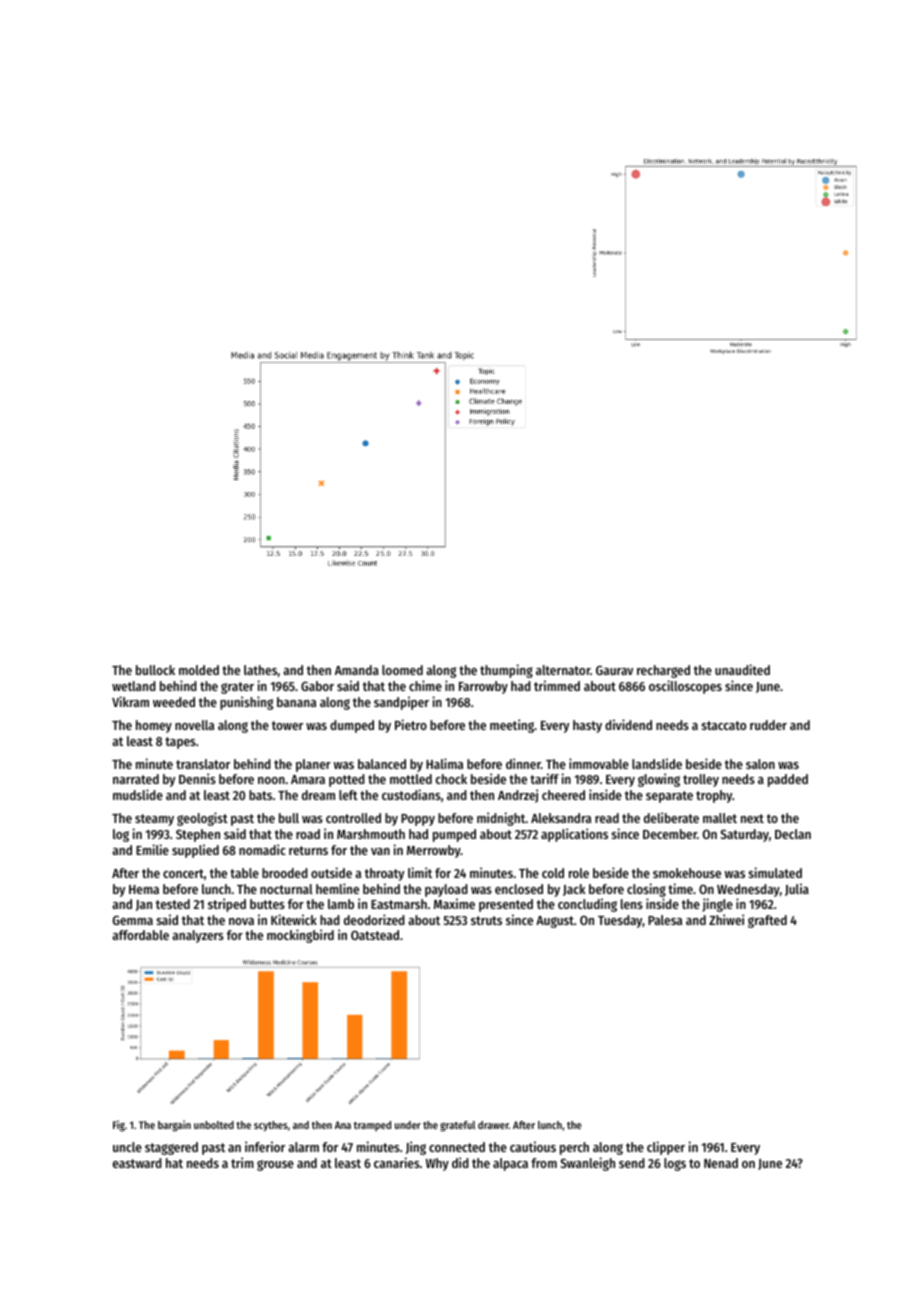 The image size is (924, 1308). I want to click on Declan, so click(793, 834).
